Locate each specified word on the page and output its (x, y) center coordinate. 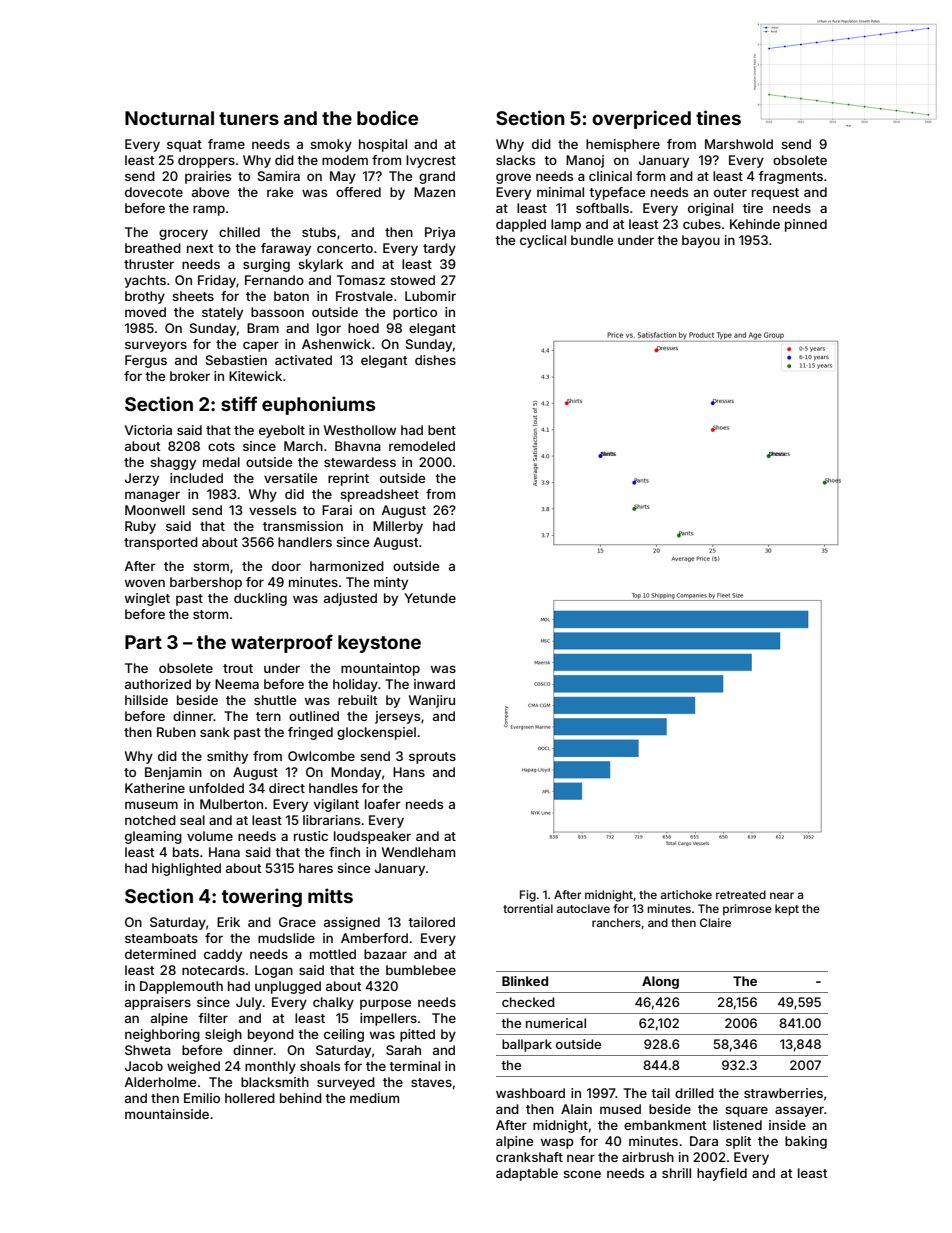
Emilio (202, 1098)
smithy (227, 757)
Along (660, 982)
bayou (701, 241)
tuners (249, 118)
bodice (387, 117)
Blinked (525, 981)
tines (718, 117)
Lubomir (430, 296)
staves (431, 1082)
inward (434, 684)
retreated (741, 894)
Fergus (146, 361)
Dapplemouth (181, 987)
